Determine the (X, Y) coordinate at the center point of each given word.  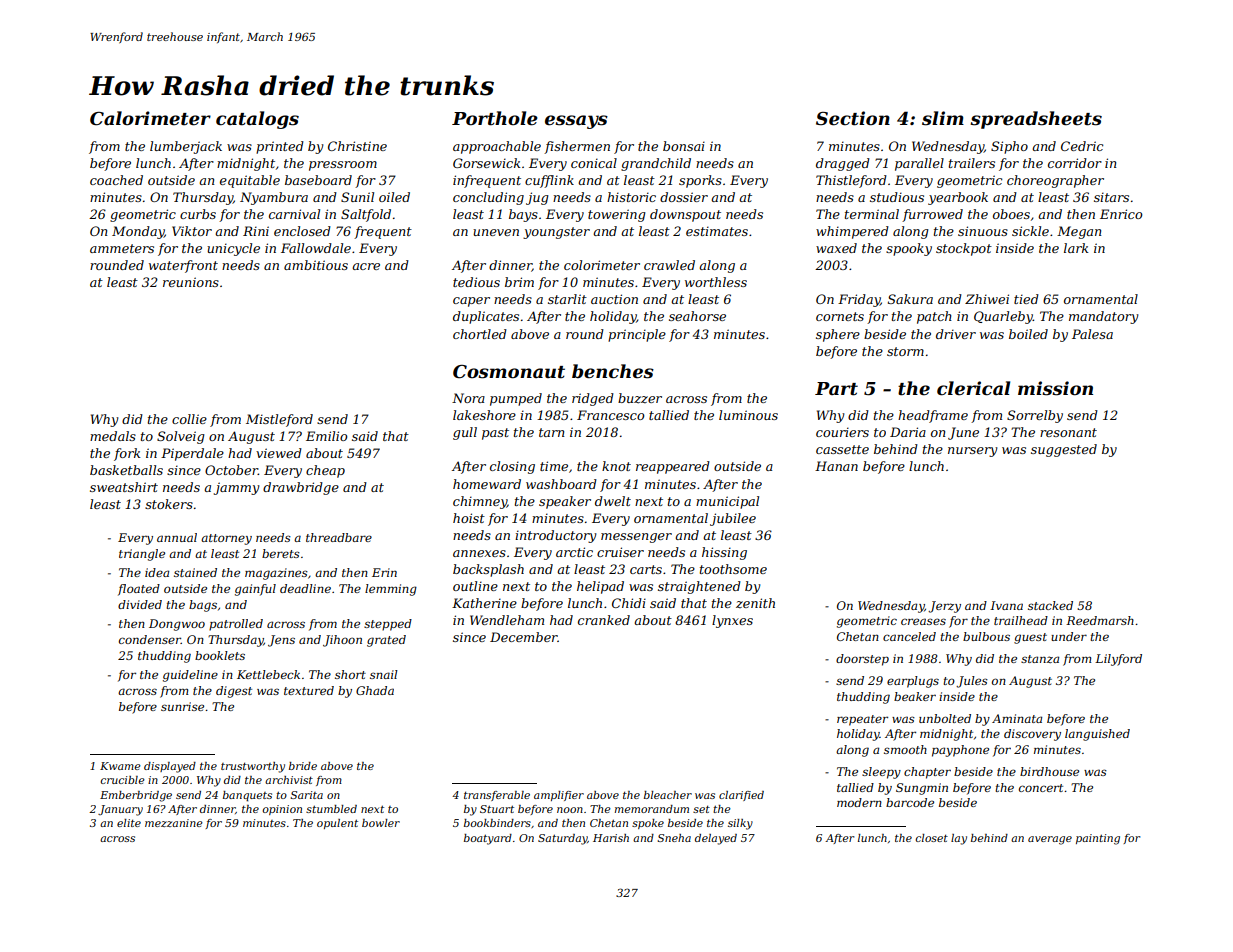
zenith (755, 603)
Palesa (1092, 334)
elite (129, 823)
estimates (717, 231)
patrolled (236, 625)
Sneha (674, 838)
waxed (836, 248)
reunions (191, 282)
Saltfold (366, 215)
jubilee (733, 519)
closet (931, 838)
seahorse (697, 316)
